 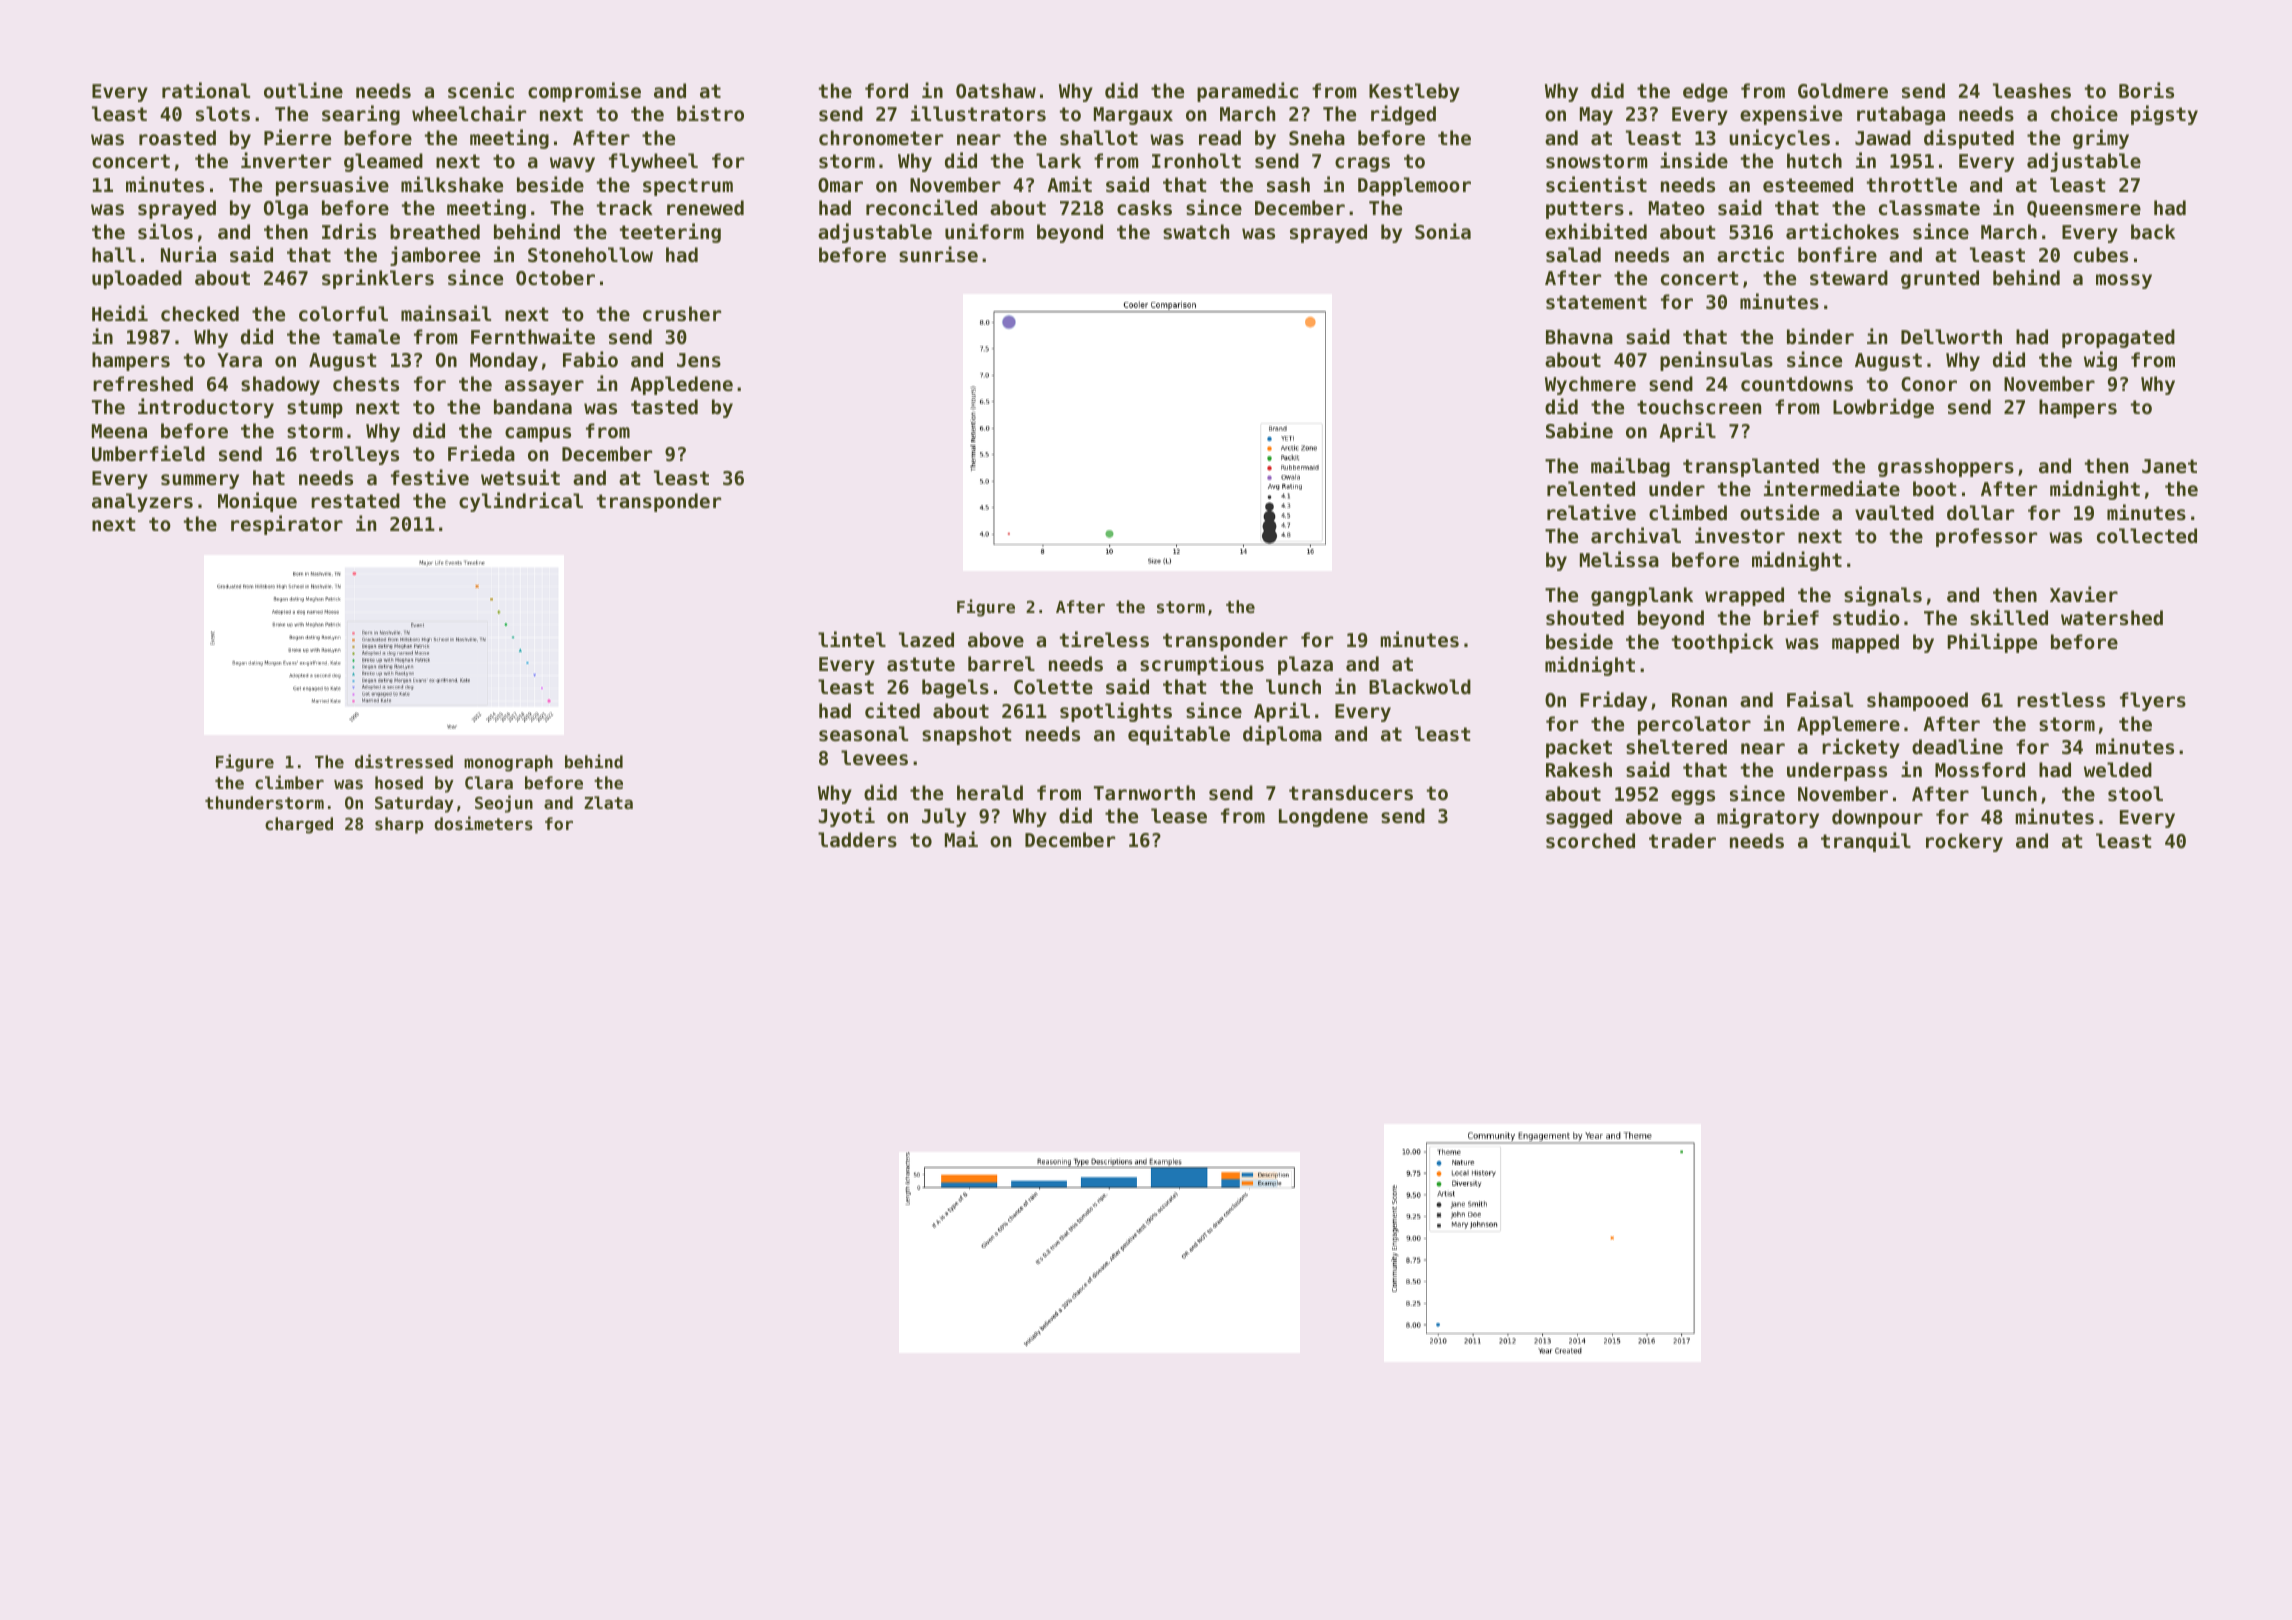 What do you see at coordinates (287, 525) in the screenshot?
I see `respirator` at bounding box center [287, 525].
